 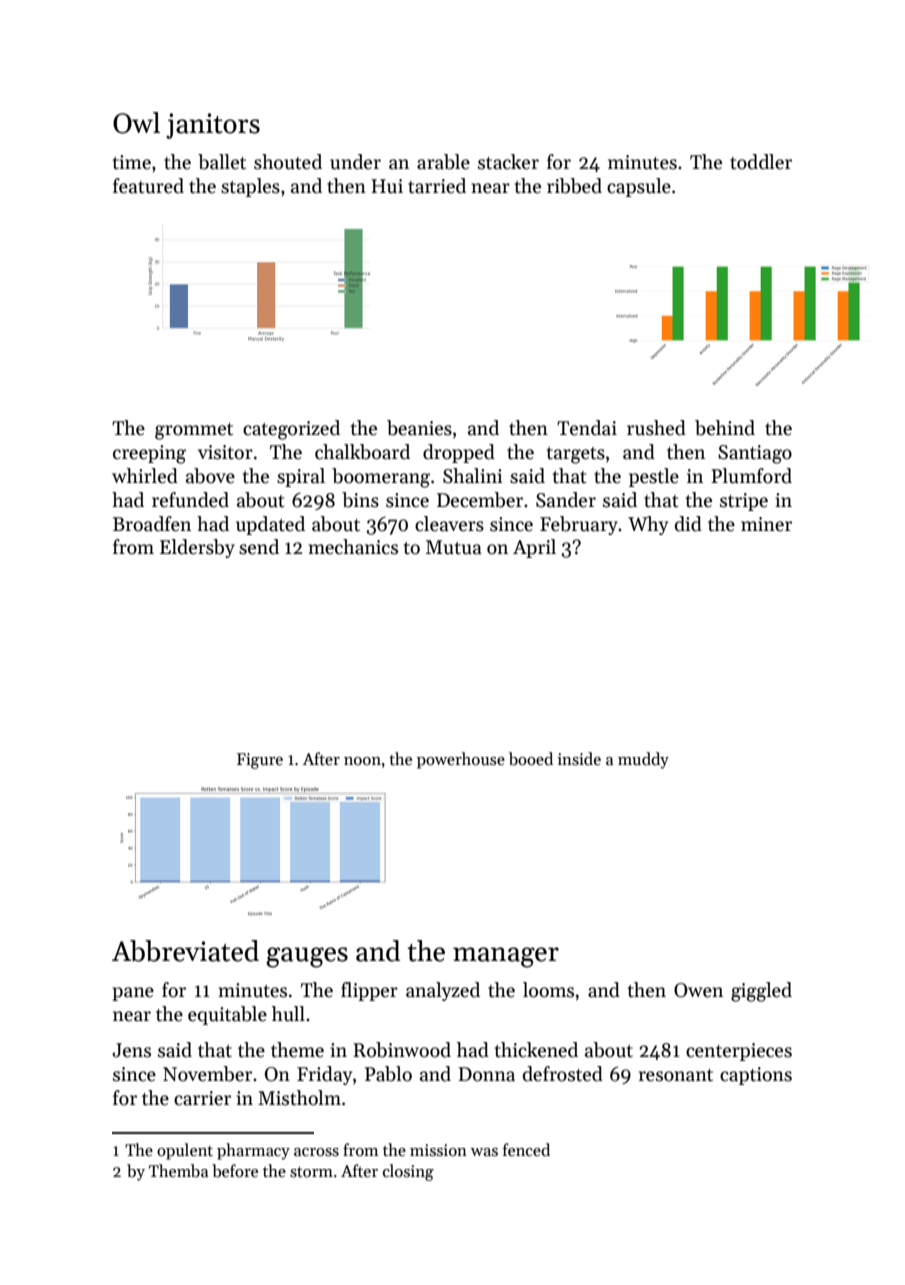 I want to click on tarried, so click(x=437, y=186).
